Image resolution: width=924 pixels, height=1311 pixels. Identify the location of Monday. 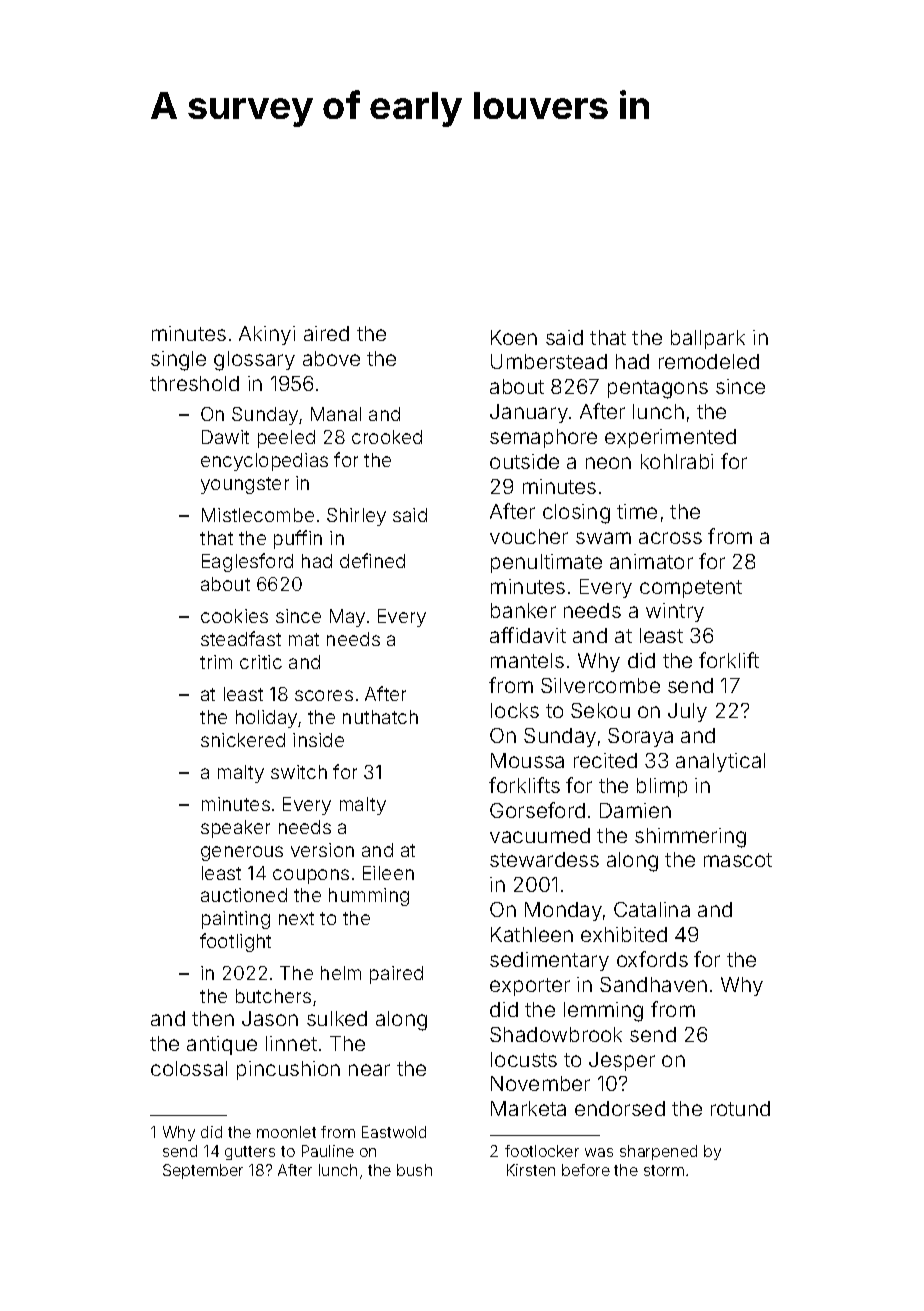
(563, 911).
